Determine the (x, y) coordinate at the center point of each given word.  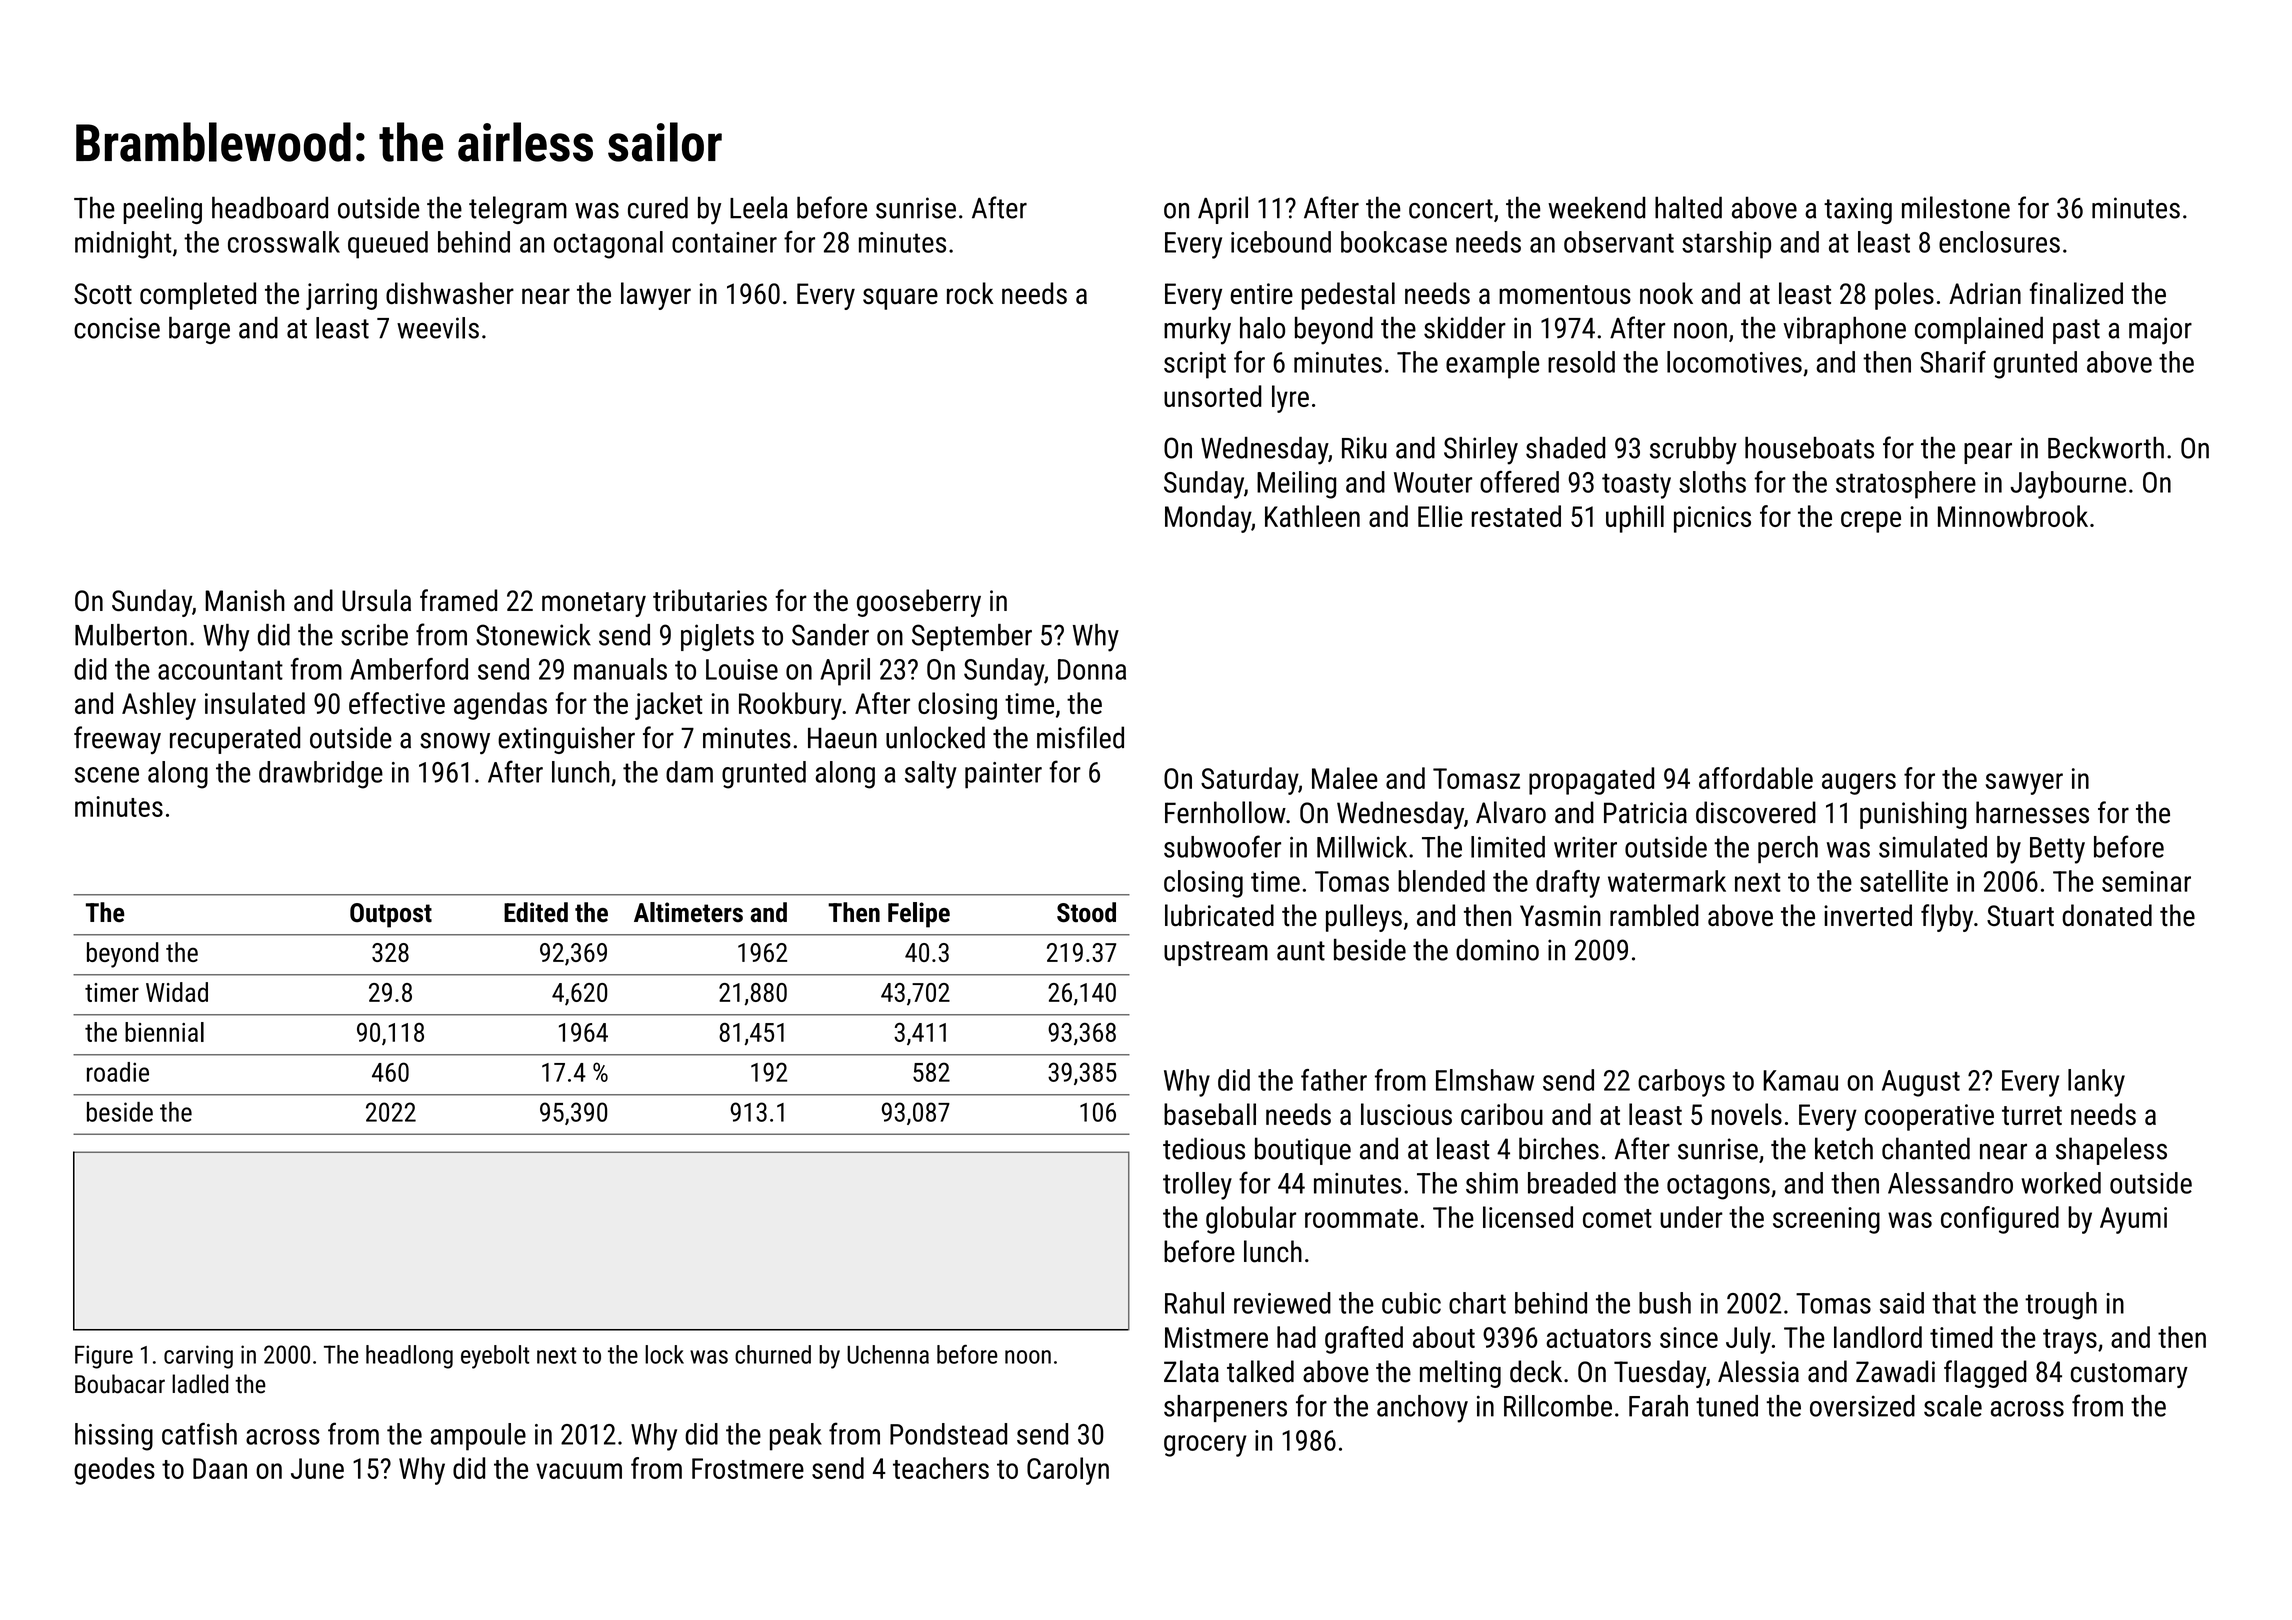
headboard (270, 207)
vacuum (579, 1471)
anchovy (1422, 1409)
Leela (759, 207)
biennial (164, 1032)
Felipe (919, 915)
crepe (1871, 522)
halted (1688, 207)
